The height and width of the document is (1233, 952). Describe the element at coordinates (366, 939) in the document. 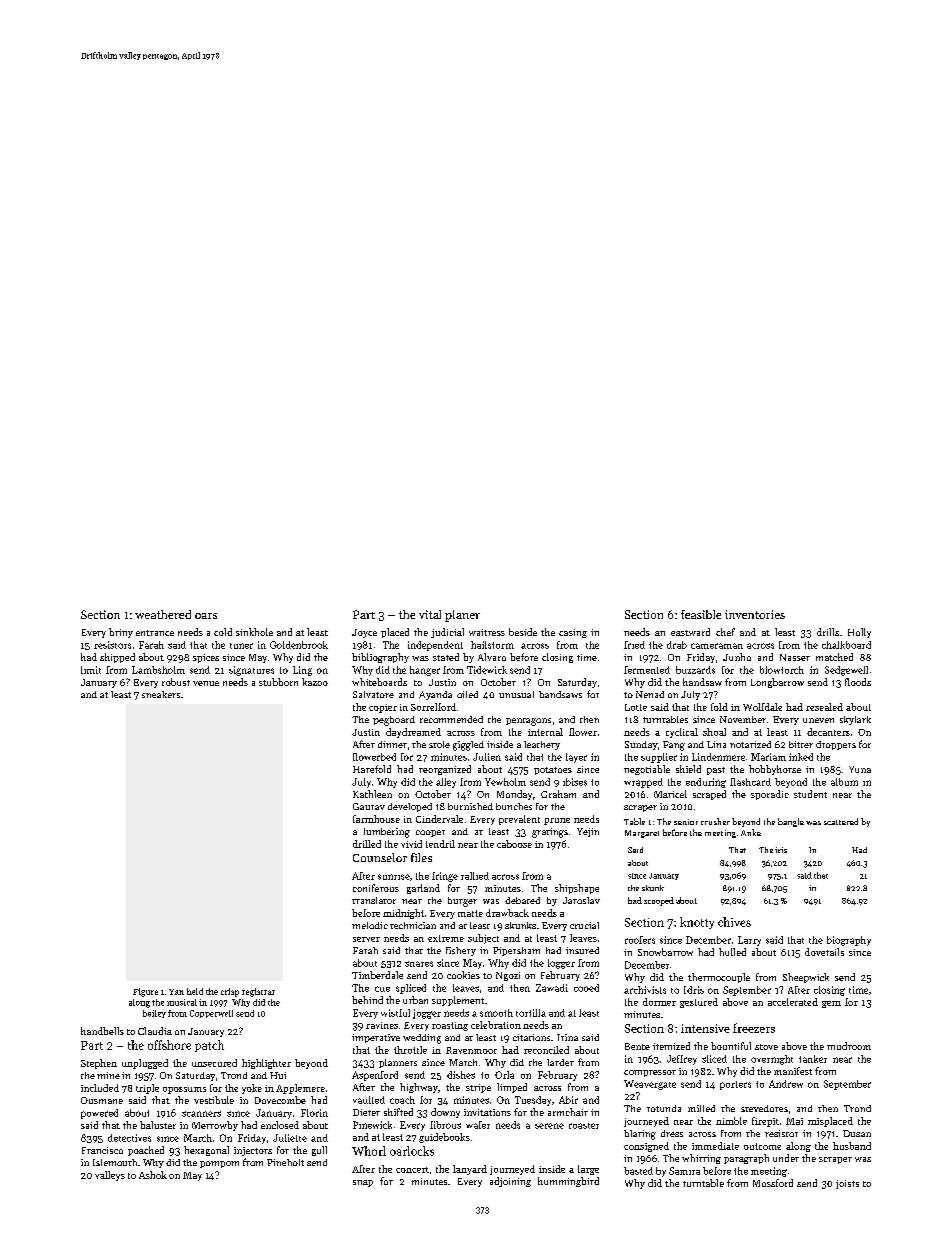

I see `server` at that location.
